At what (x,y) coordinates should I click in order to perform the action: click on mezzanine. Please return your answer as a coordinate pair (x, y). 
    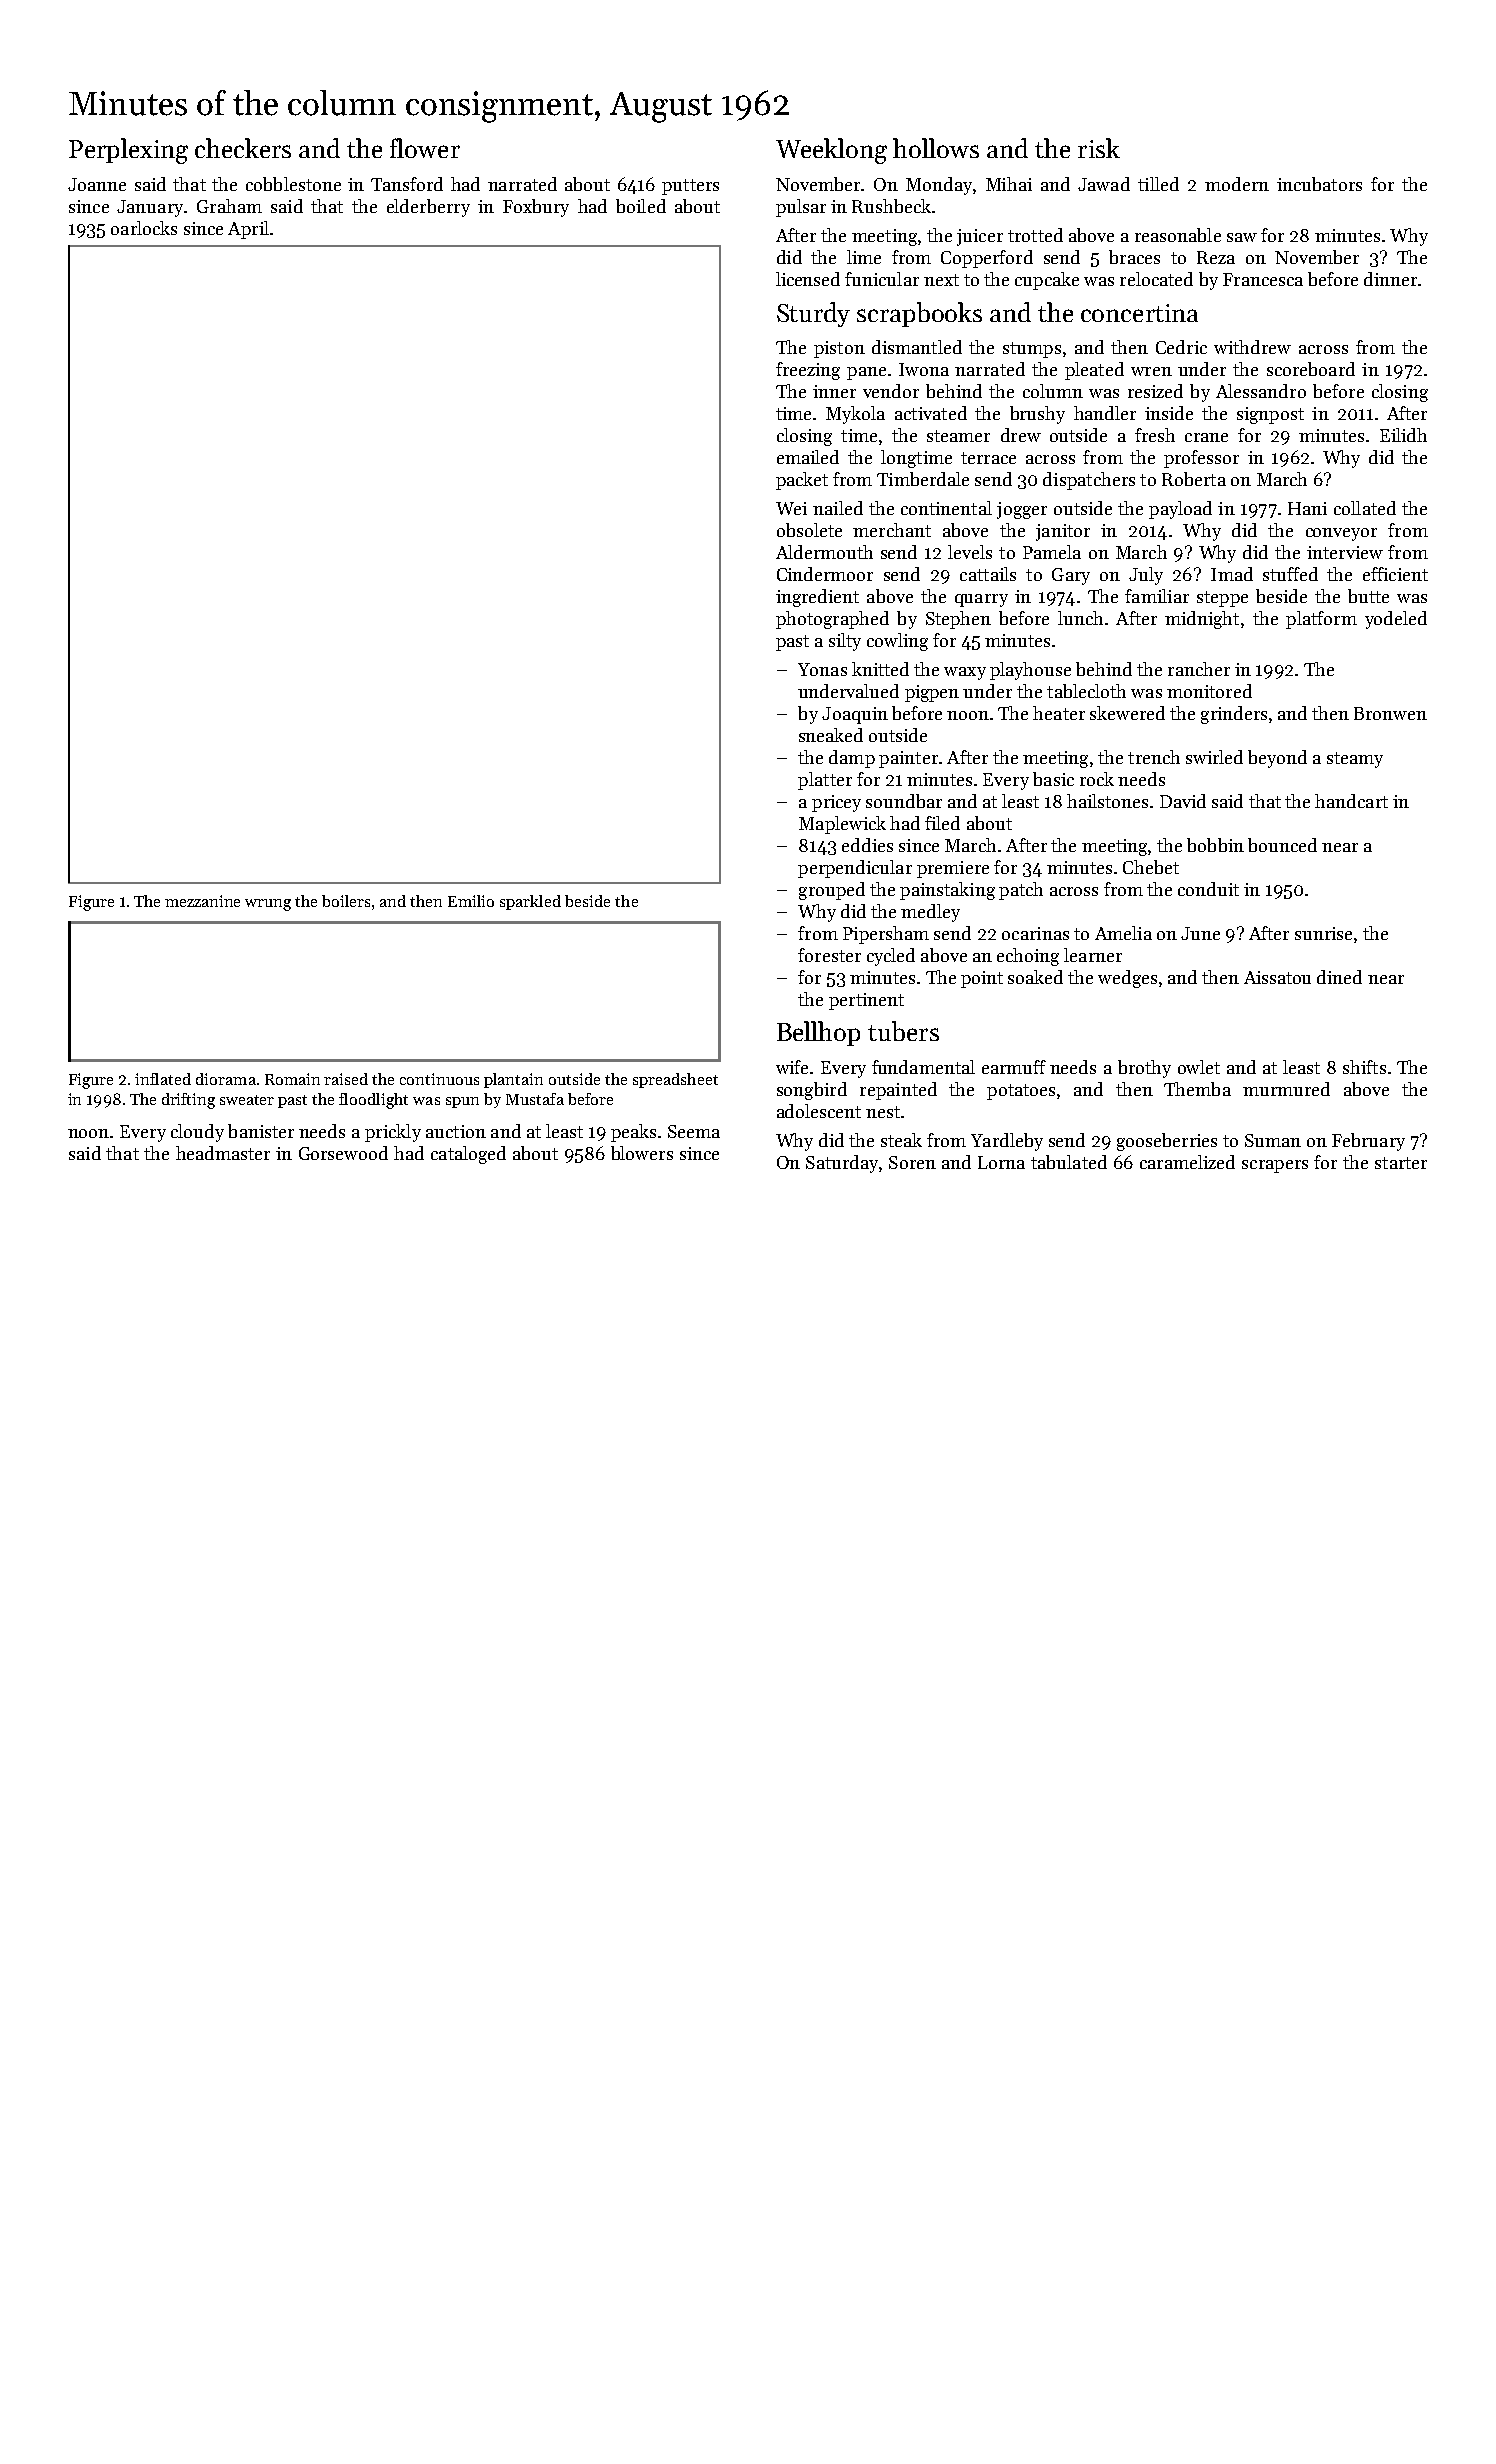
    Looking at the image, I should click on (202, 901).
